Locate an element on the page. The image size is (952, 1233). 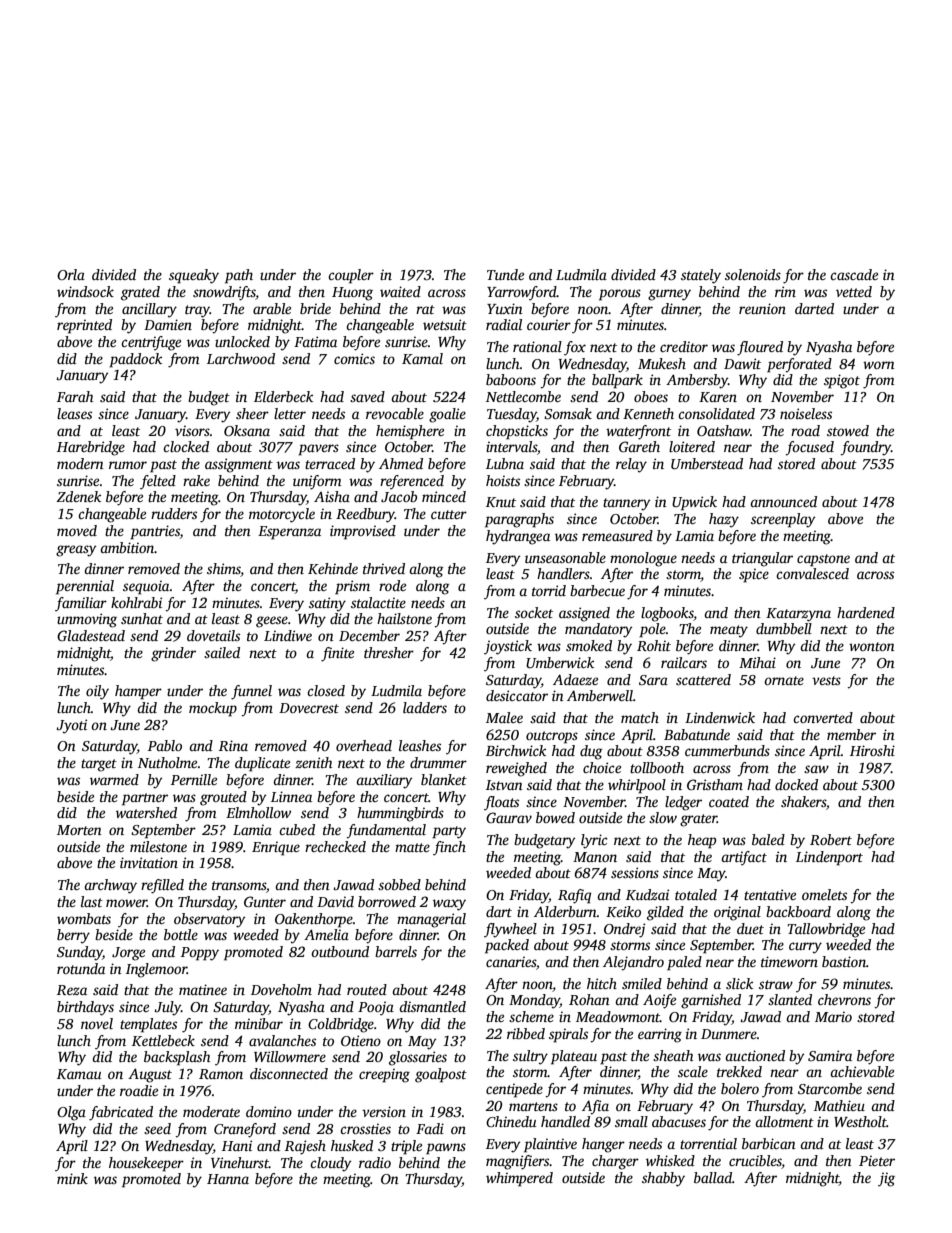
noiseless is located at coordinates (806, 413).
